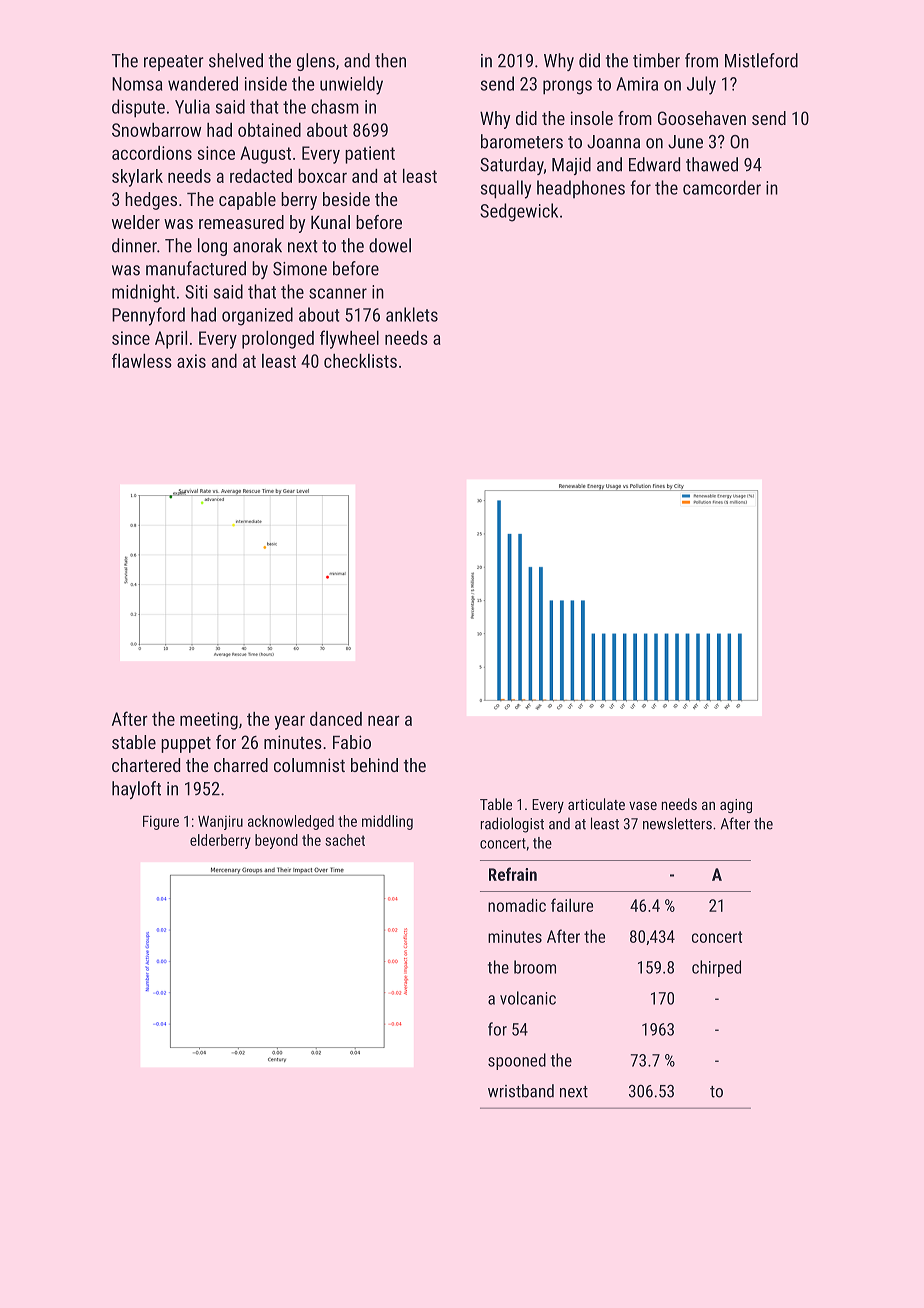 The height and width of the screenshot is (1308, 924). What do you see at coordinates (209, 721) in the screenshot?
I see `meeting` at bounding box center [209, 721].
